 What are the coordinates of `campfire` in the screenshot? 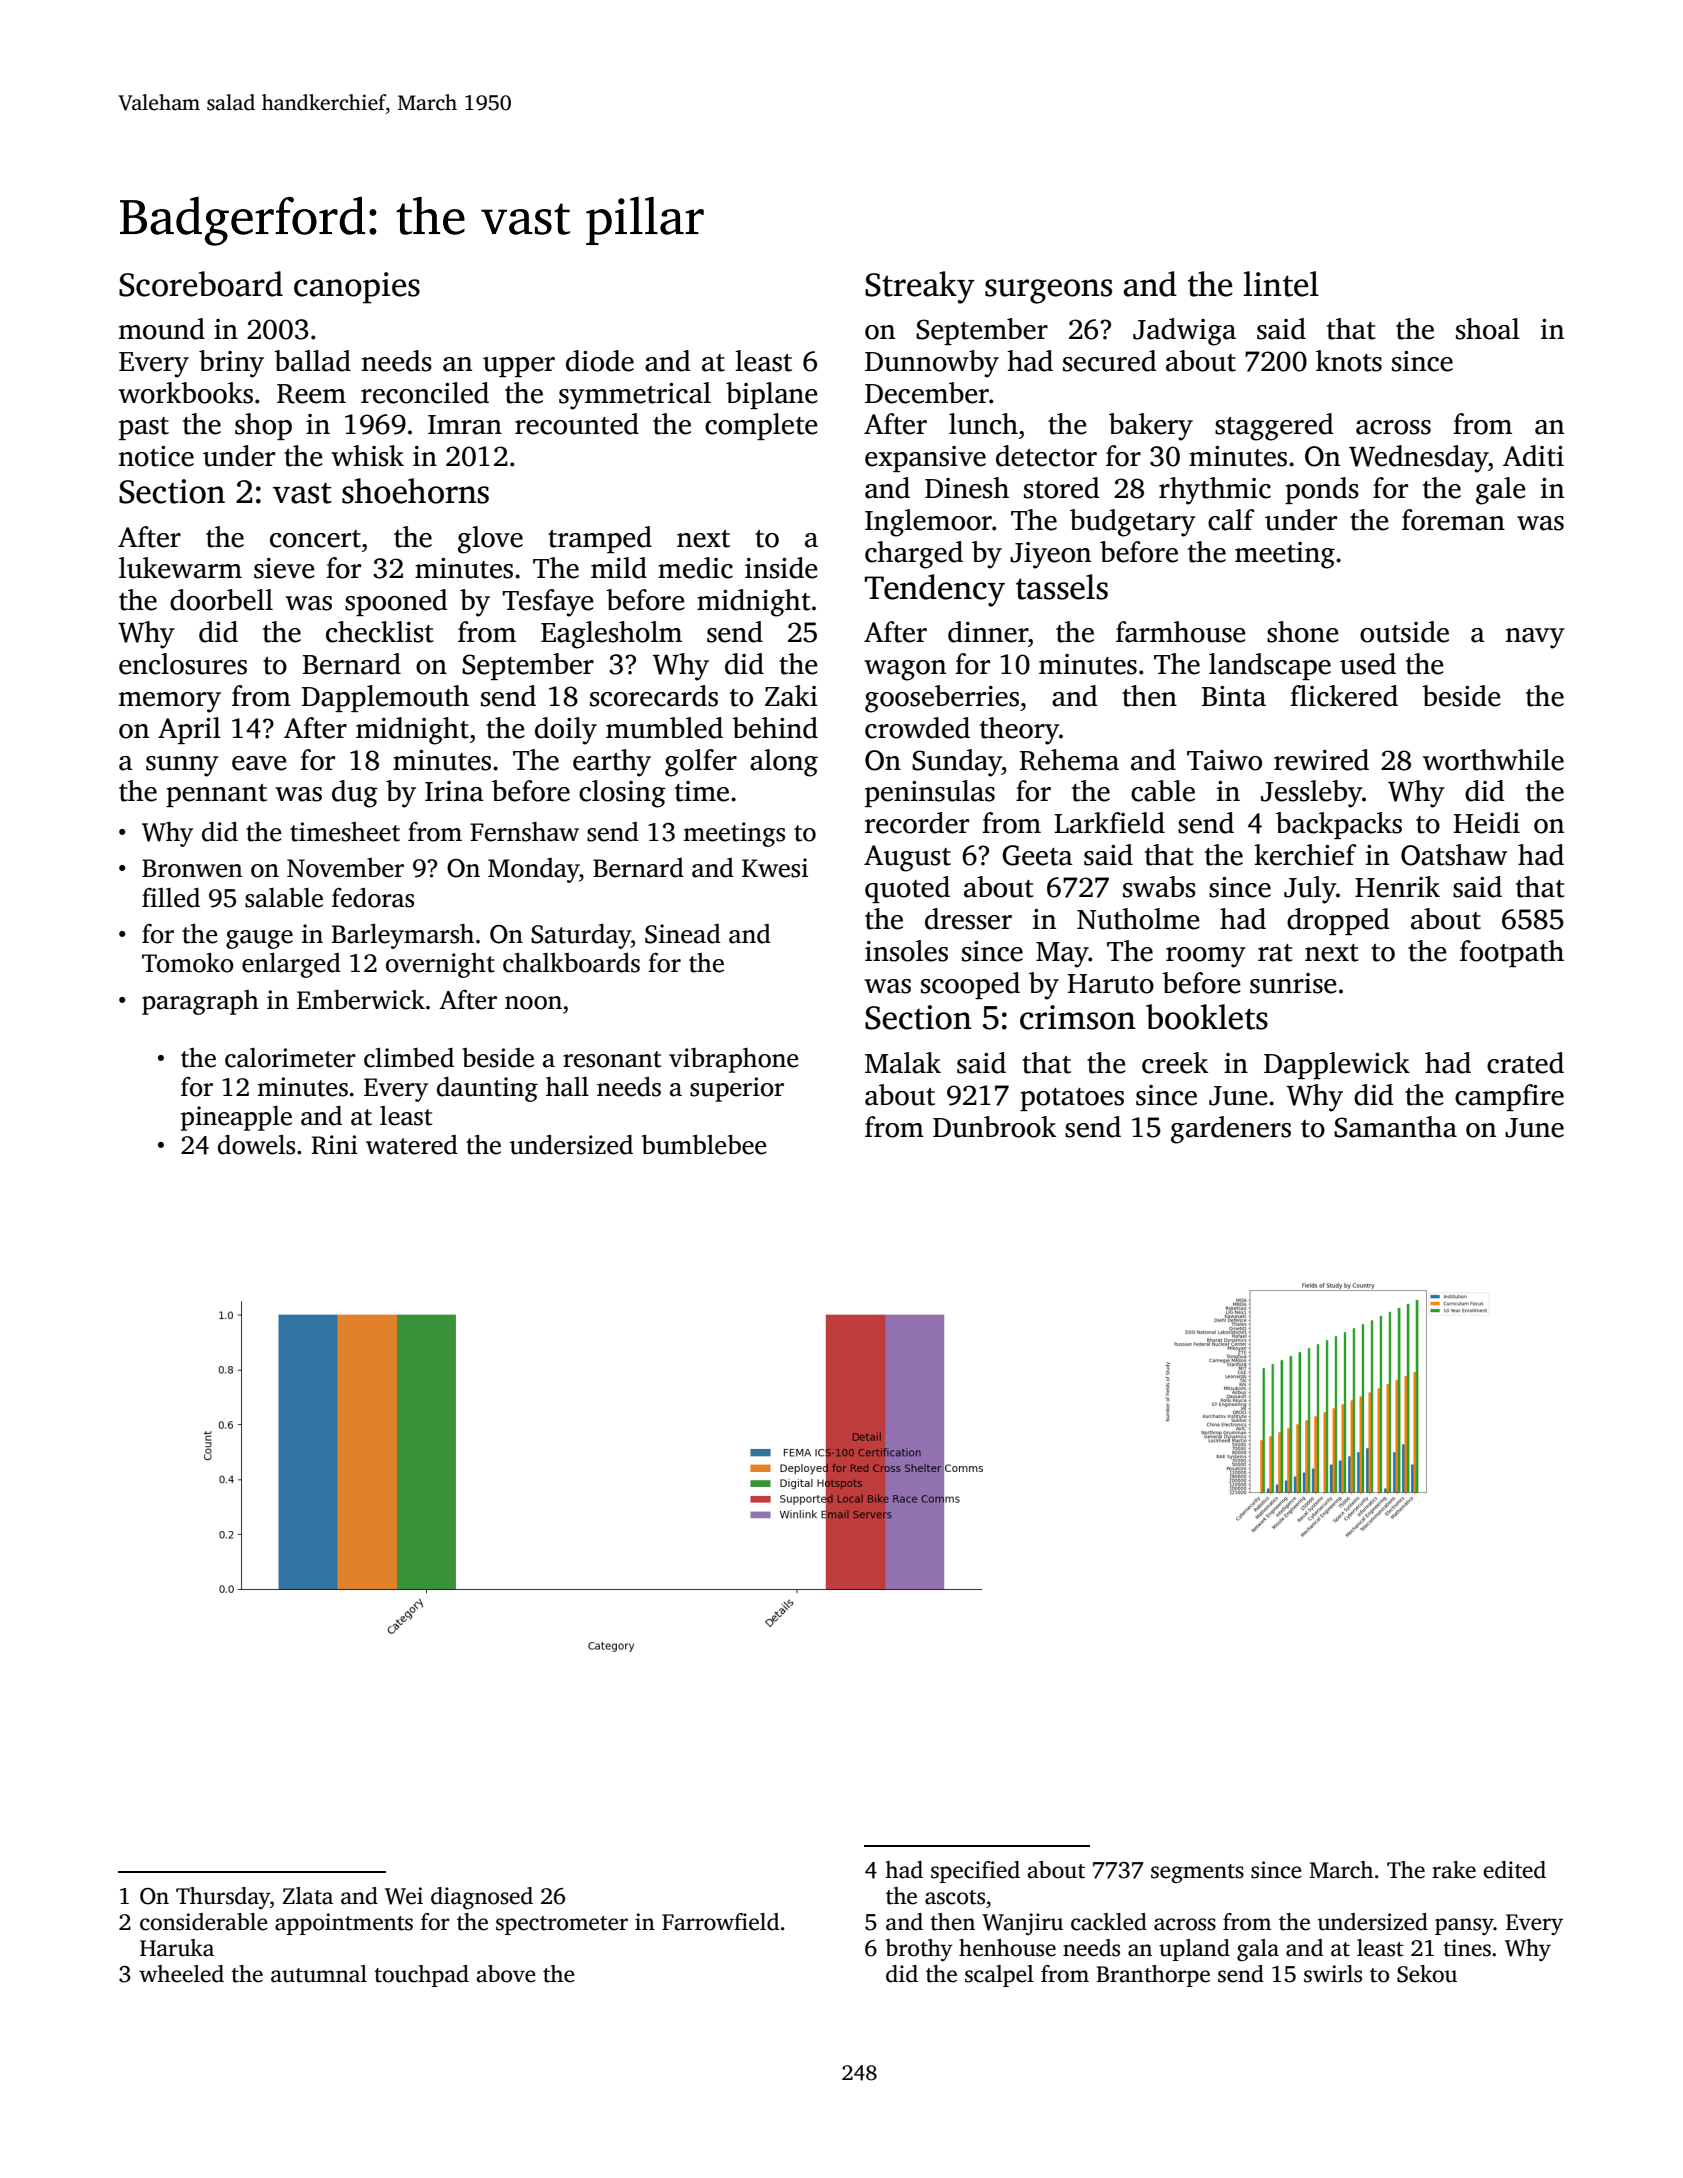 It's located at (1509, 1097).
